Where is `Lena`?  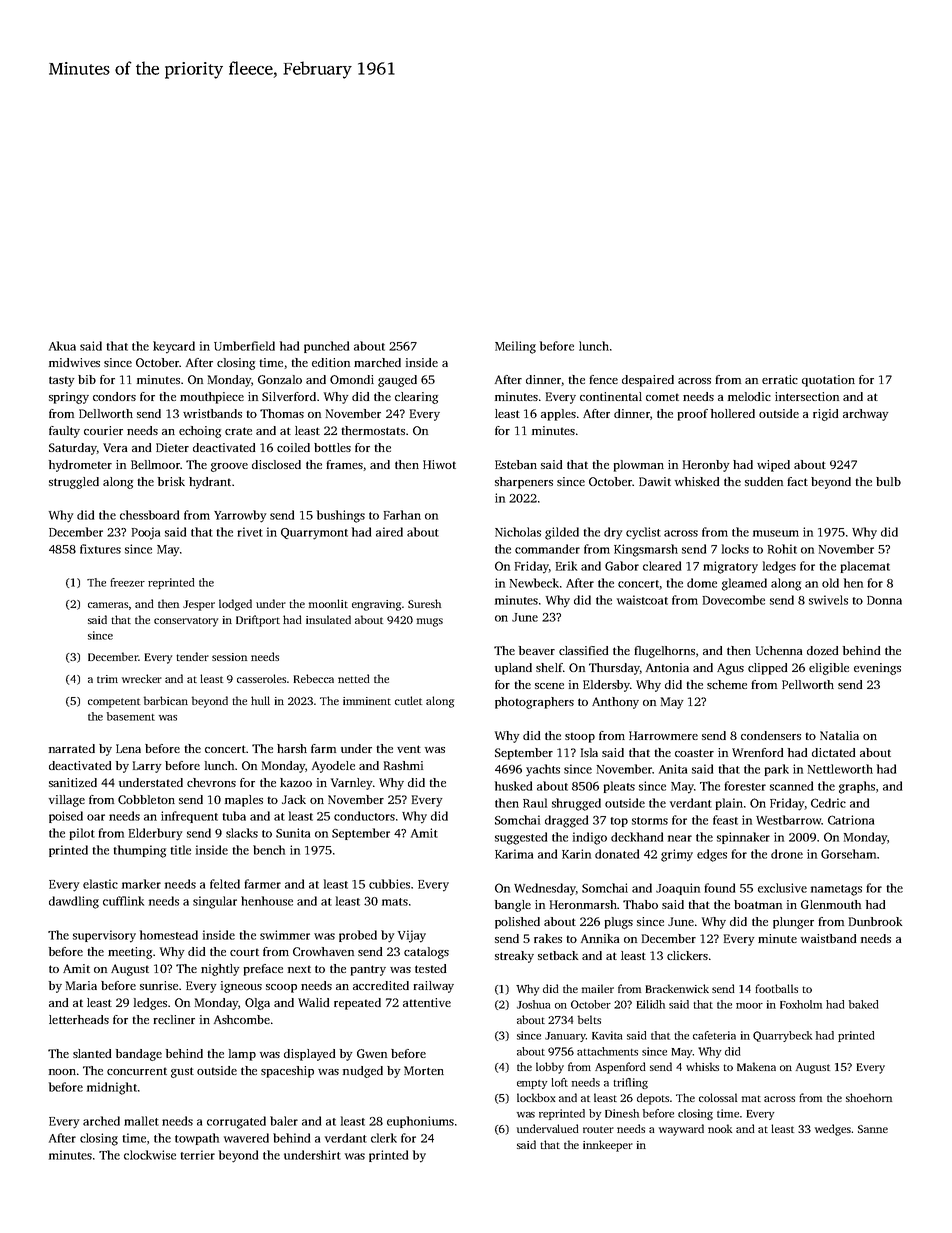 Lena is located at coordinates (128, 748).
